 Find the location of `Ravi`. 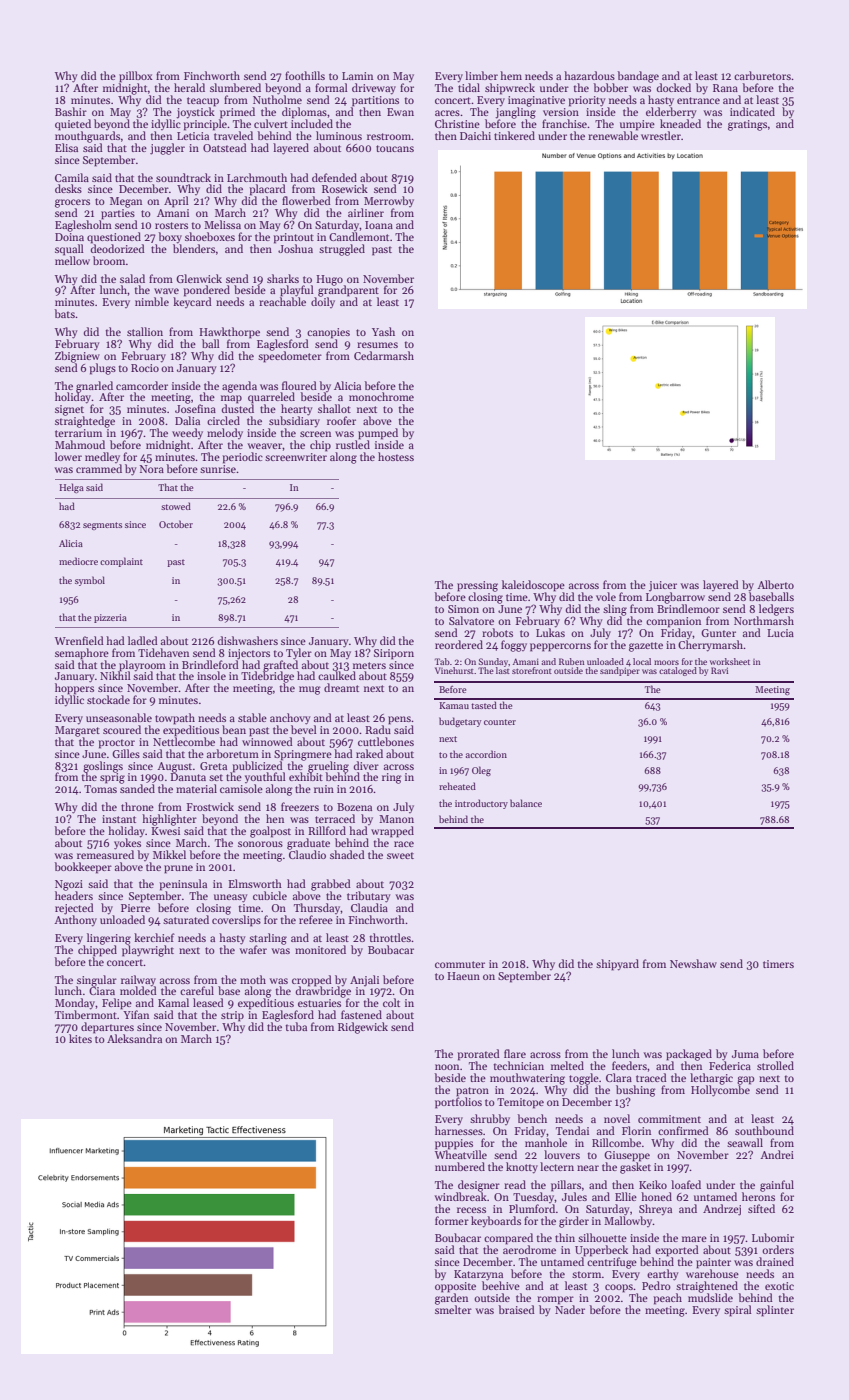

Ravi is located at coordinates (719, 670).
